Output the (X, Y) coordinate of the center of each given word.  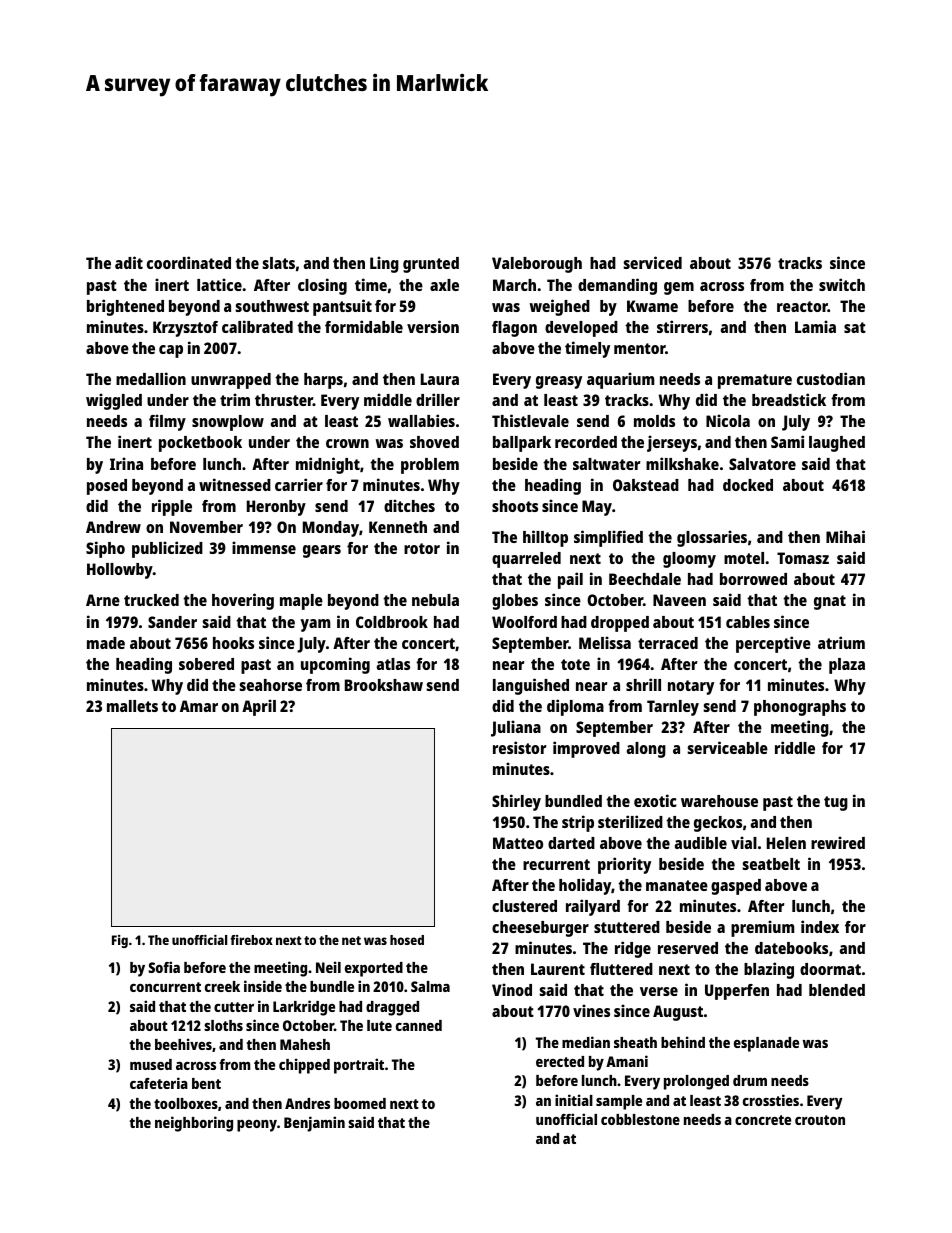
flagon (514, 329)
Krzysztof (185, 329)
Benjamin (314, 1124)
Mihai (845, 536)
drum (750, 1080)
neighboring (194, 1124)
